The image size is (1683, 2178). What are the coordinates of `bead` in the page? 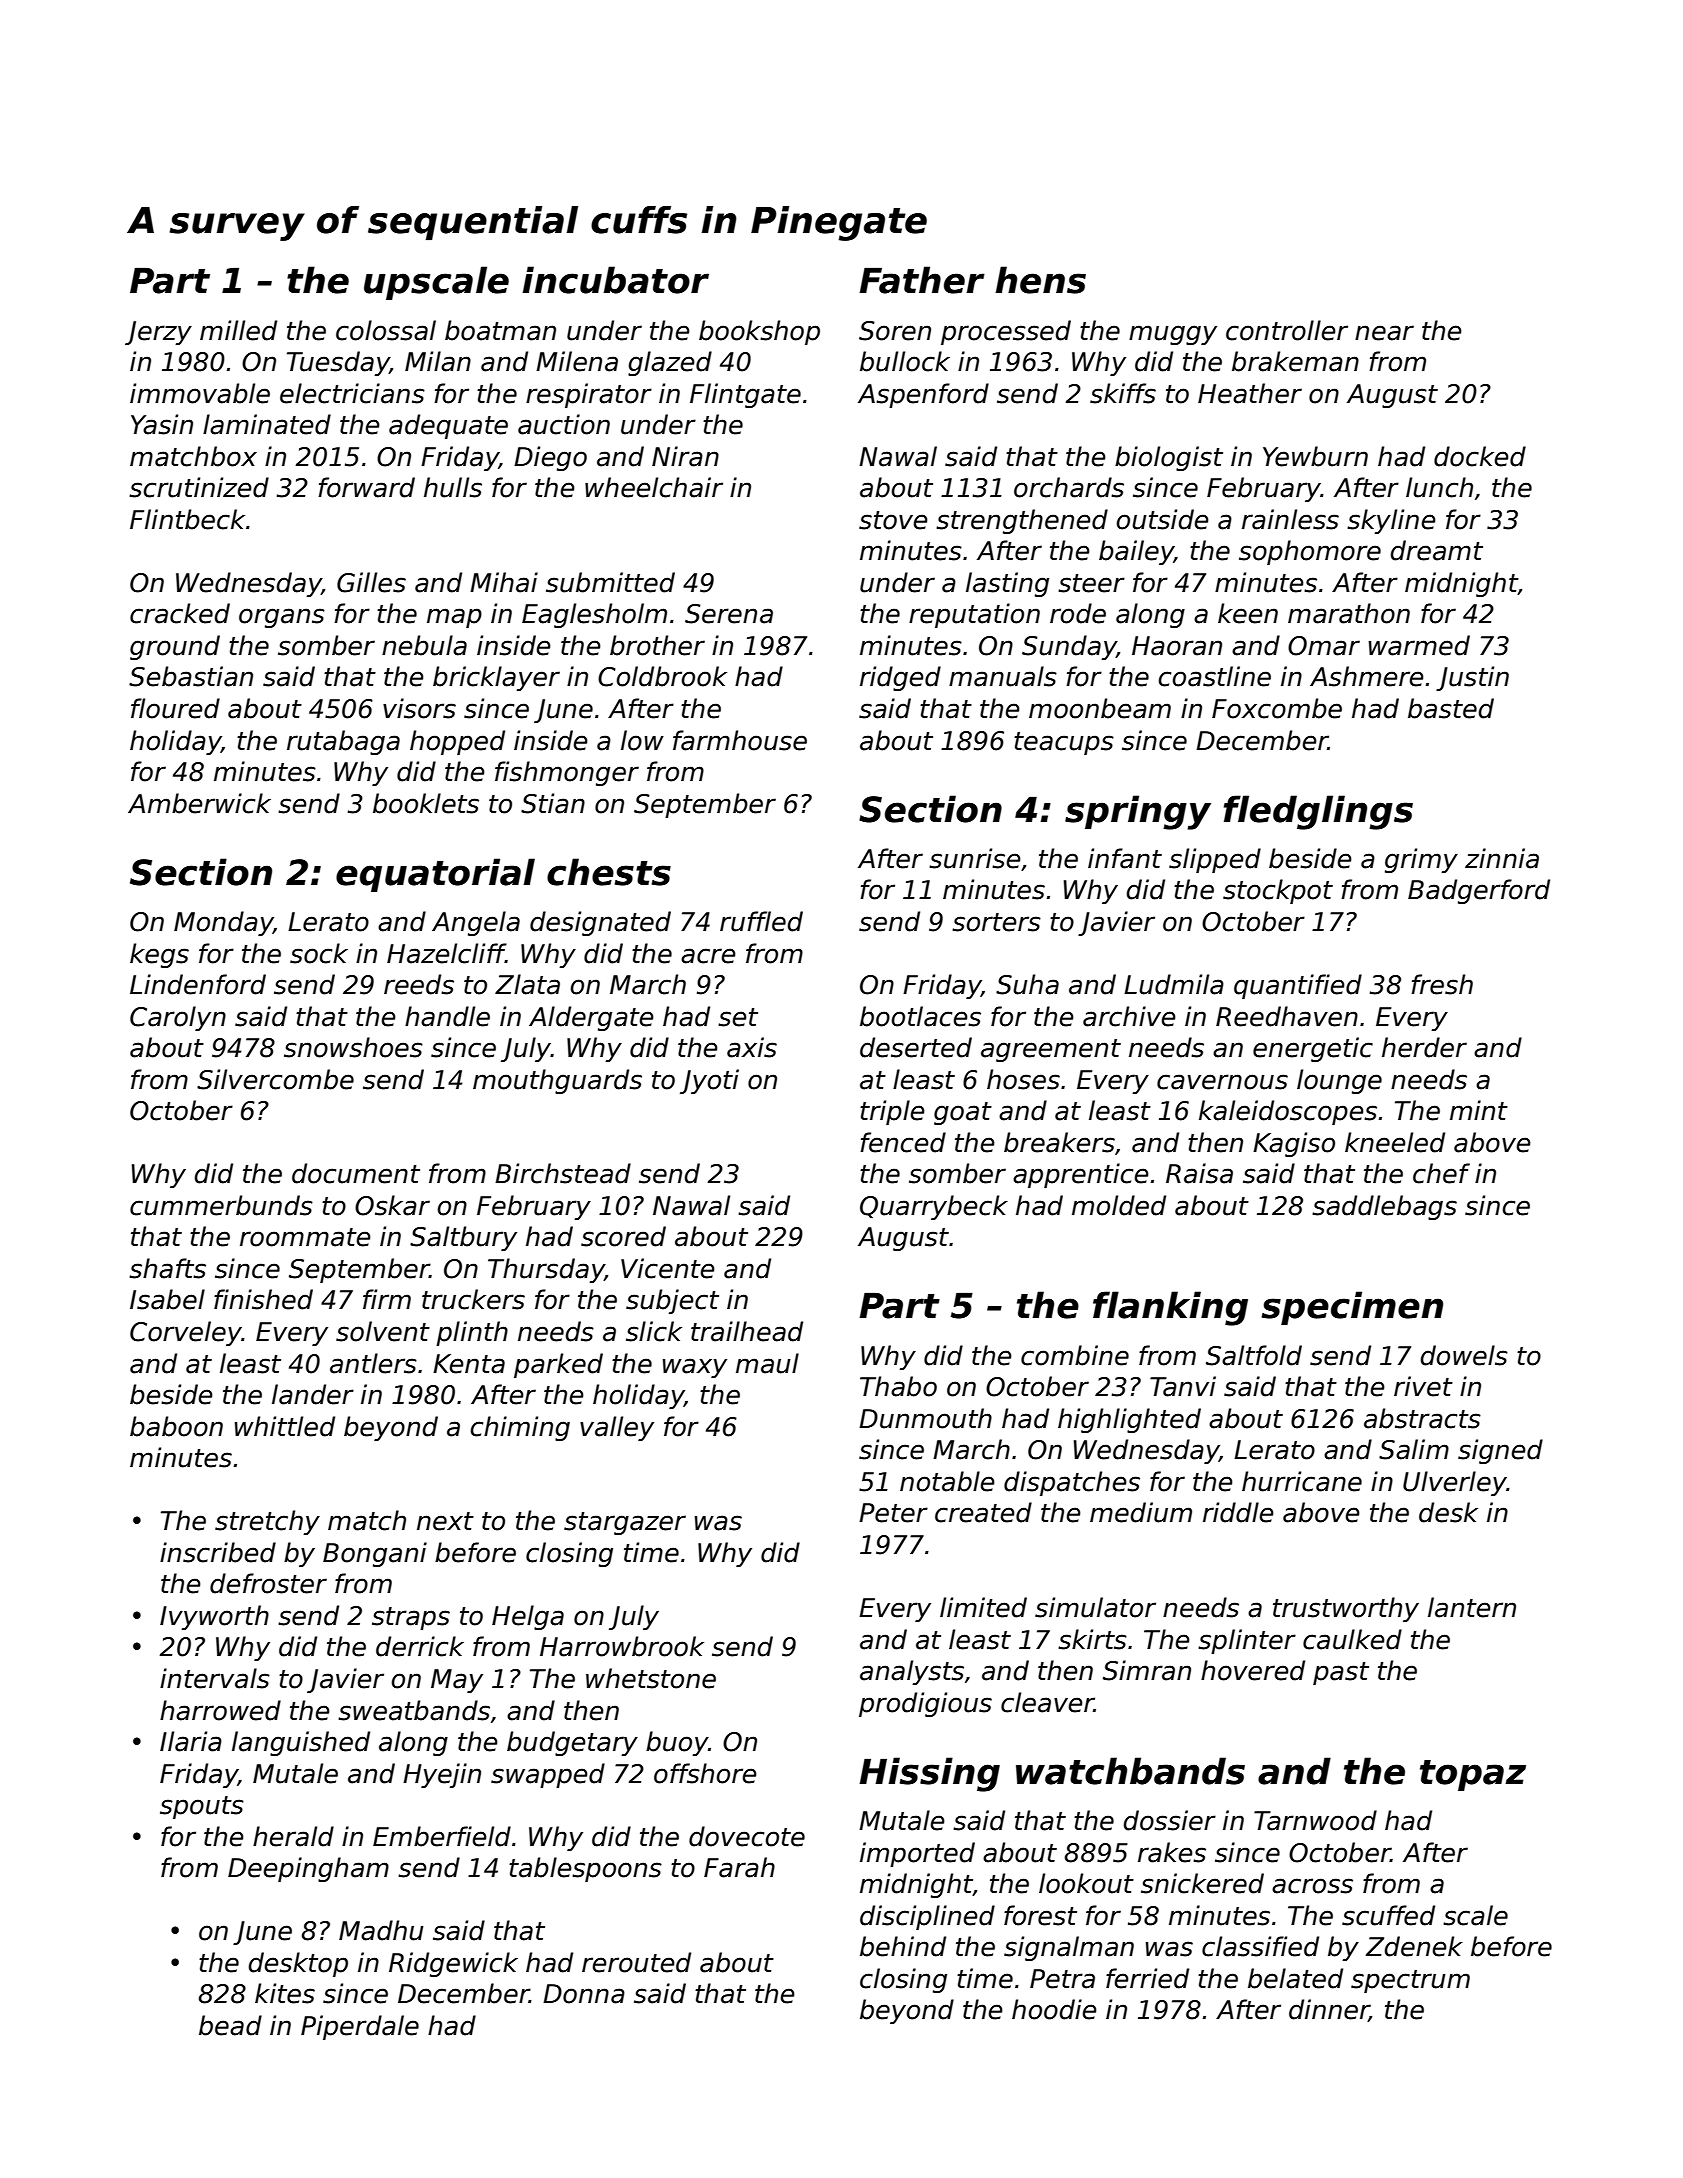 It's located at (230, 2025).
